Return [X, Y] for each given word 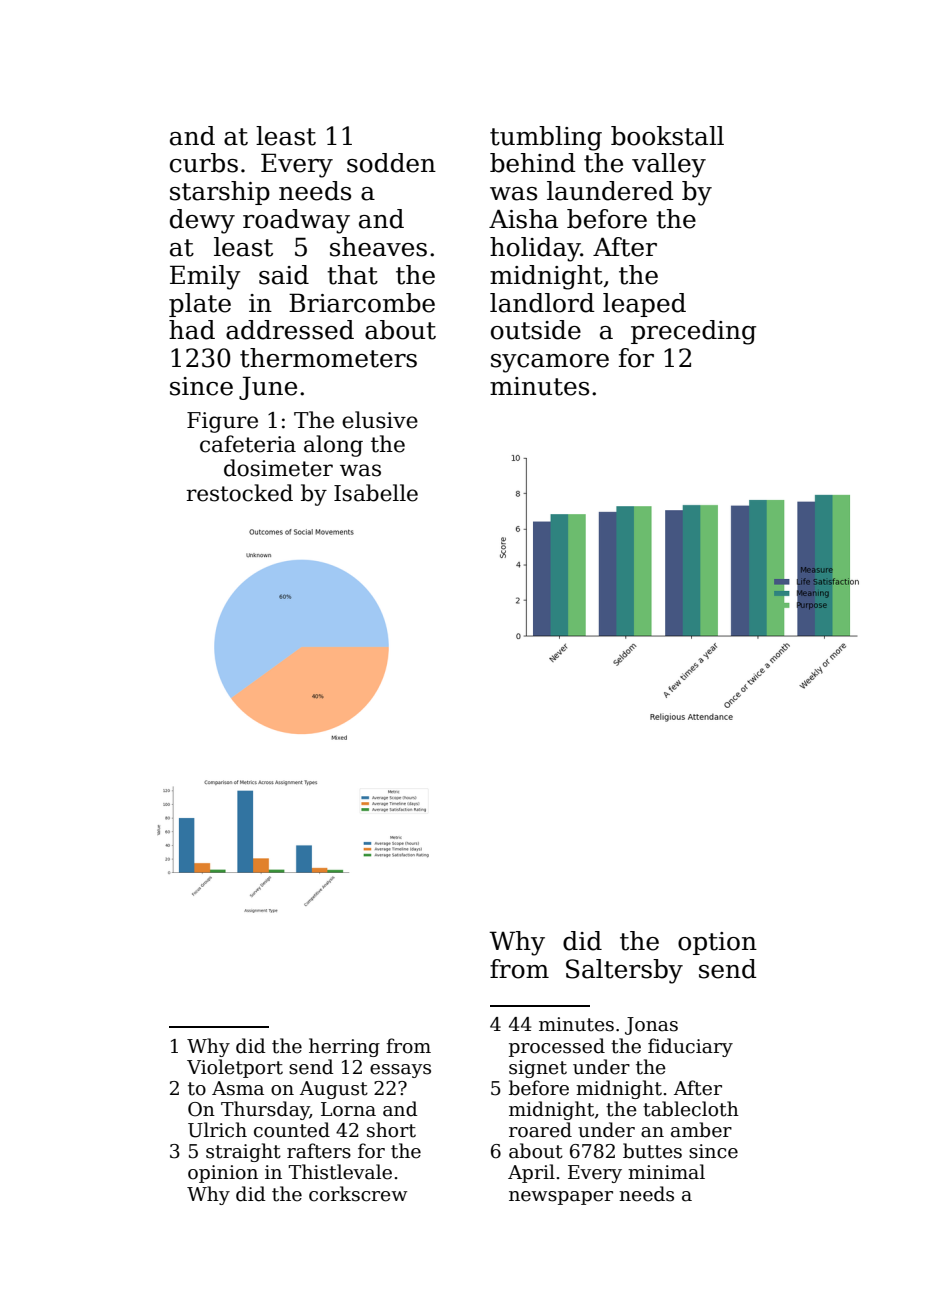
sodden [391, 163]
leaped [644, 305]
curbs [204, 163]
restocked [239, 493]
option [717, 943]
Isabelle [376, 493]
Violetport [235, 1068]
